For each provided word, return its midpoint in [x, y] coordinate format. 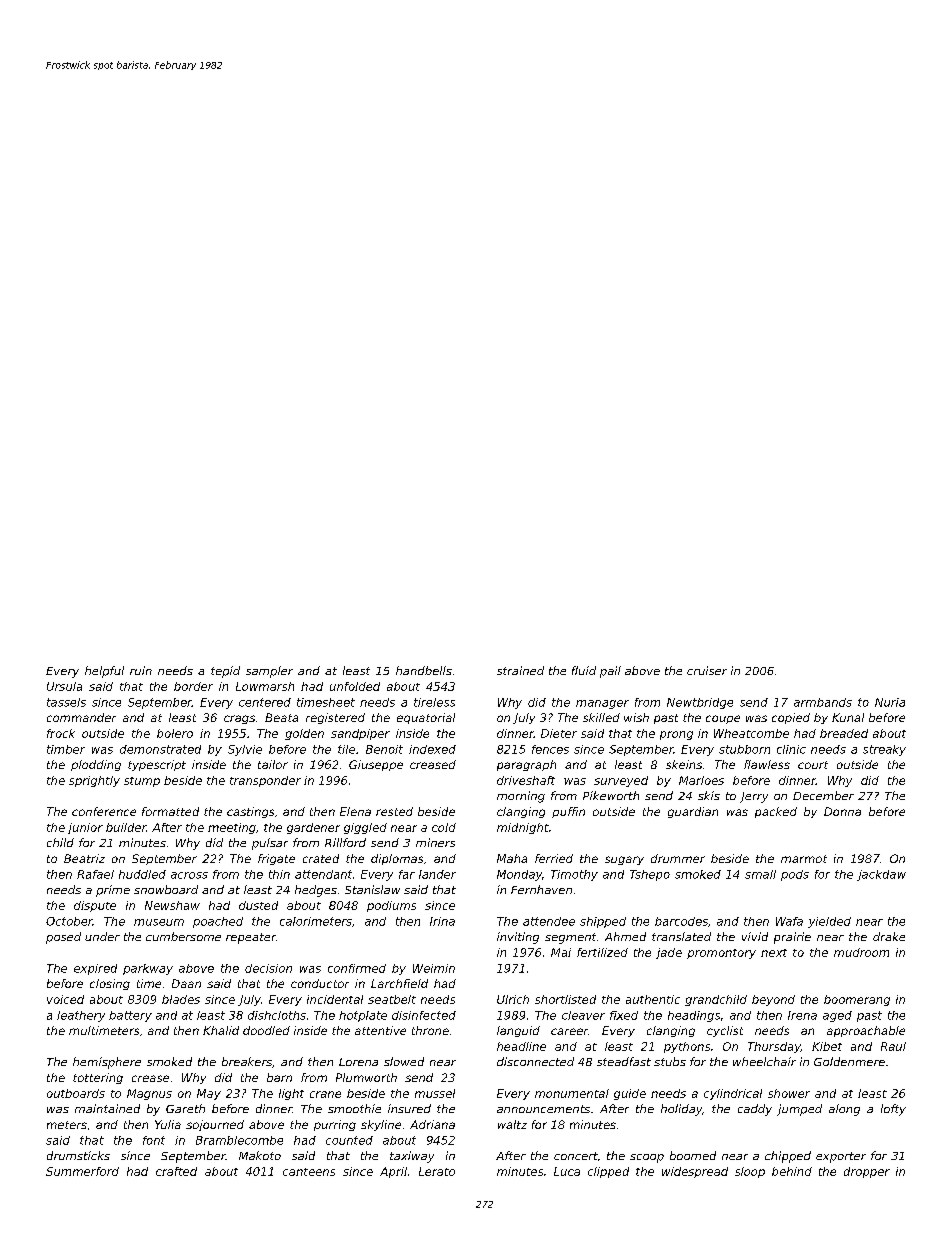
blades [181, 999]
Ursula [64, 686]
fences [550, 749]
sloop [750, 1172]
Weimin [434, 968]
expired [95, 969]
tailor [273, 764]
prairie [792, 938]
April [393, 1172]
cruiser [707, 670]
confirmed [357, 968]
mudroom [861, 952]
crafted [176, 1171]
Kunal [848, 717]
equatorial [426, 718]
